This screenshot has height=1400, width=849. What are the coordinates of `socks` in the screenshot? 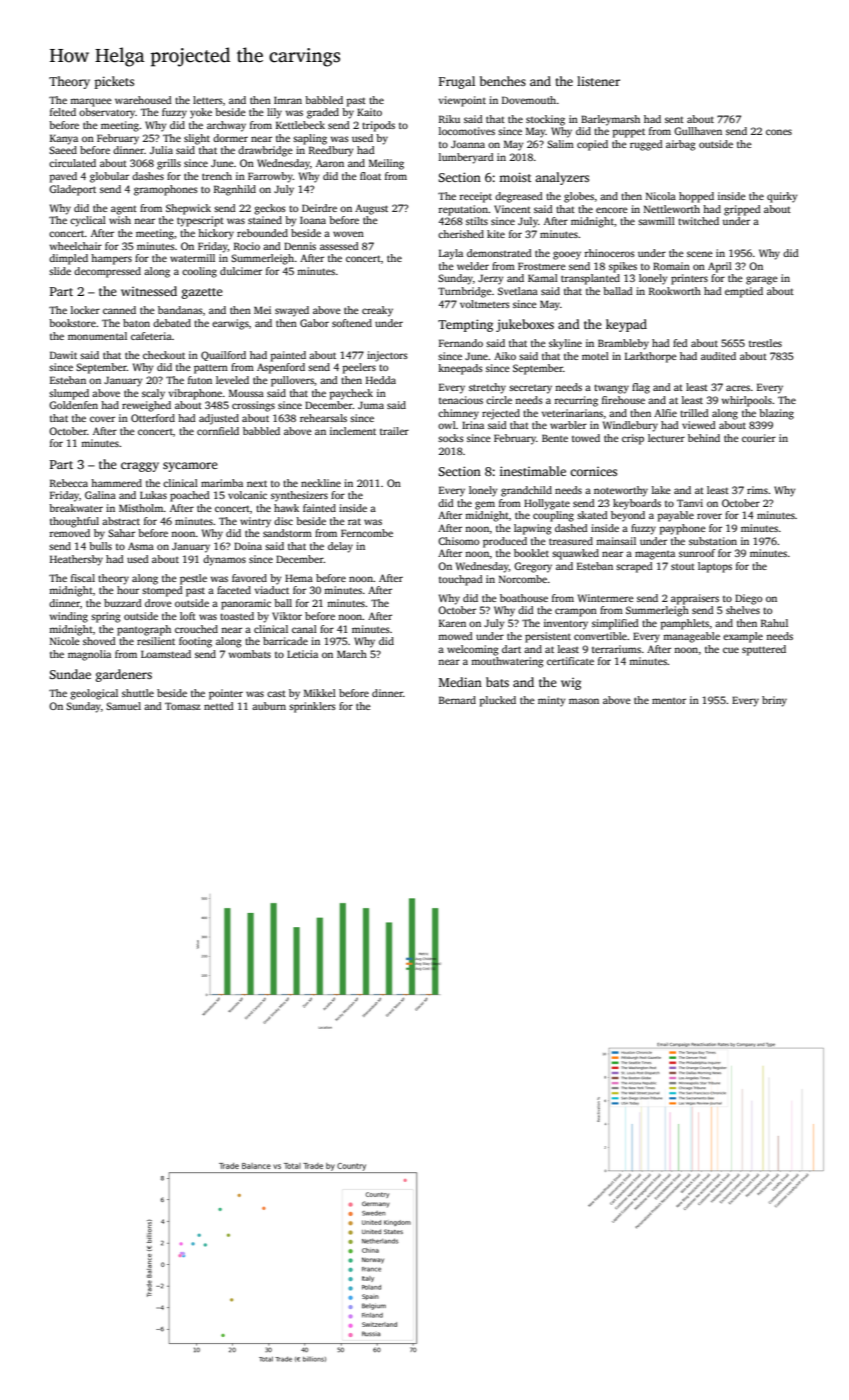 It's located at (451, 438).
